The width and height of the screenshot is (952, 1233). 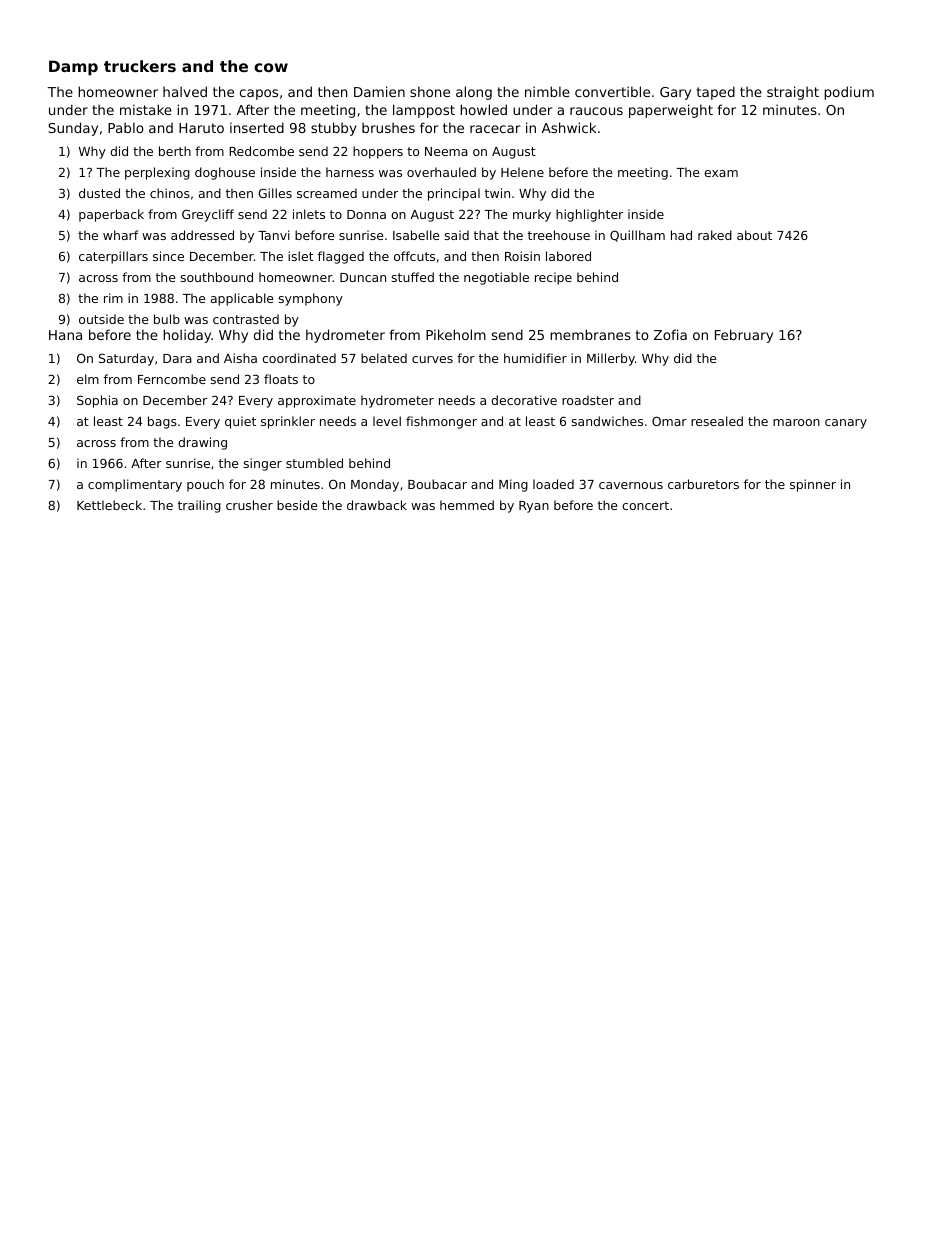 I want to click on fishmonger, so click(x=441, y=422).
